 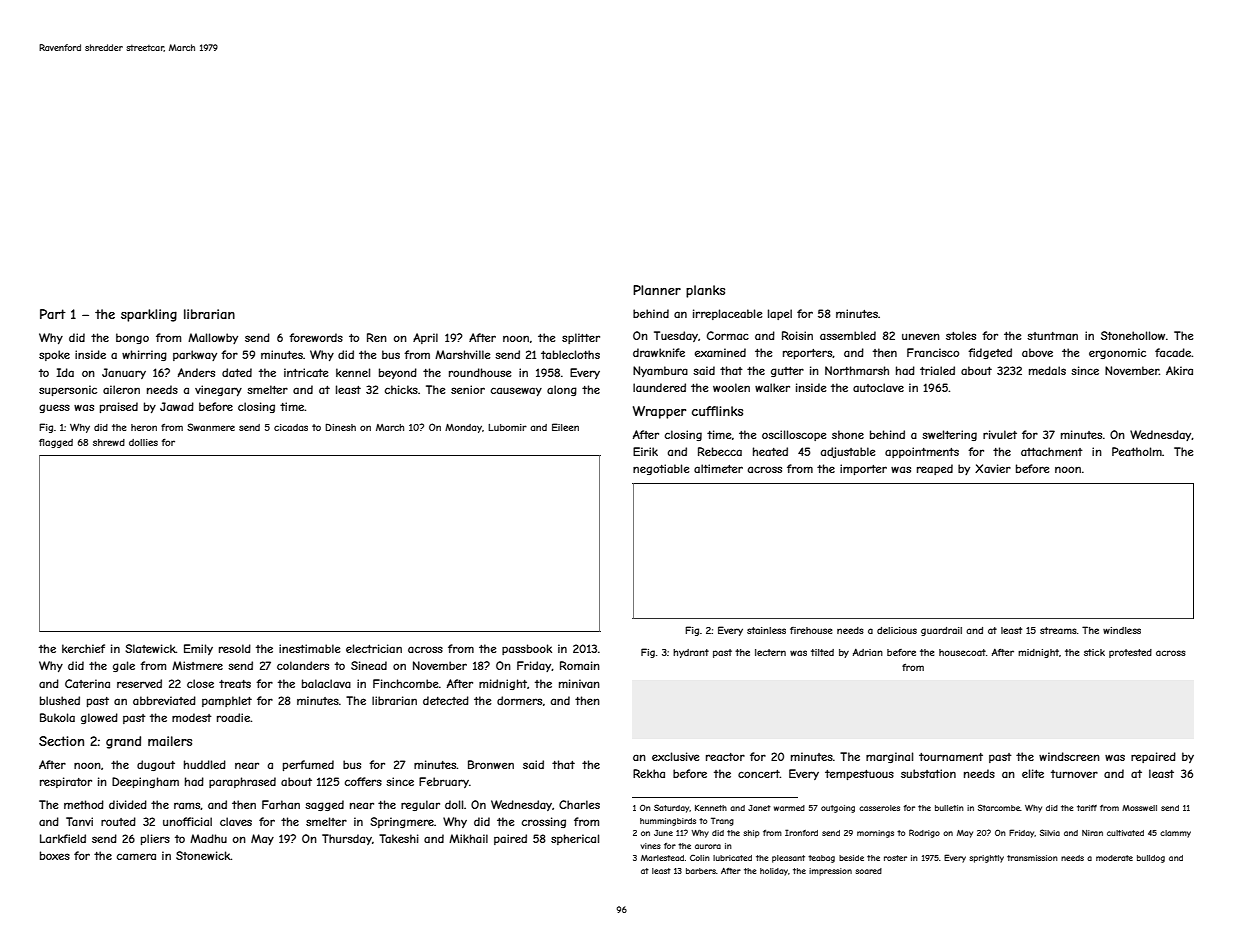 I want to click on claves, so click(x=236, y=821).
